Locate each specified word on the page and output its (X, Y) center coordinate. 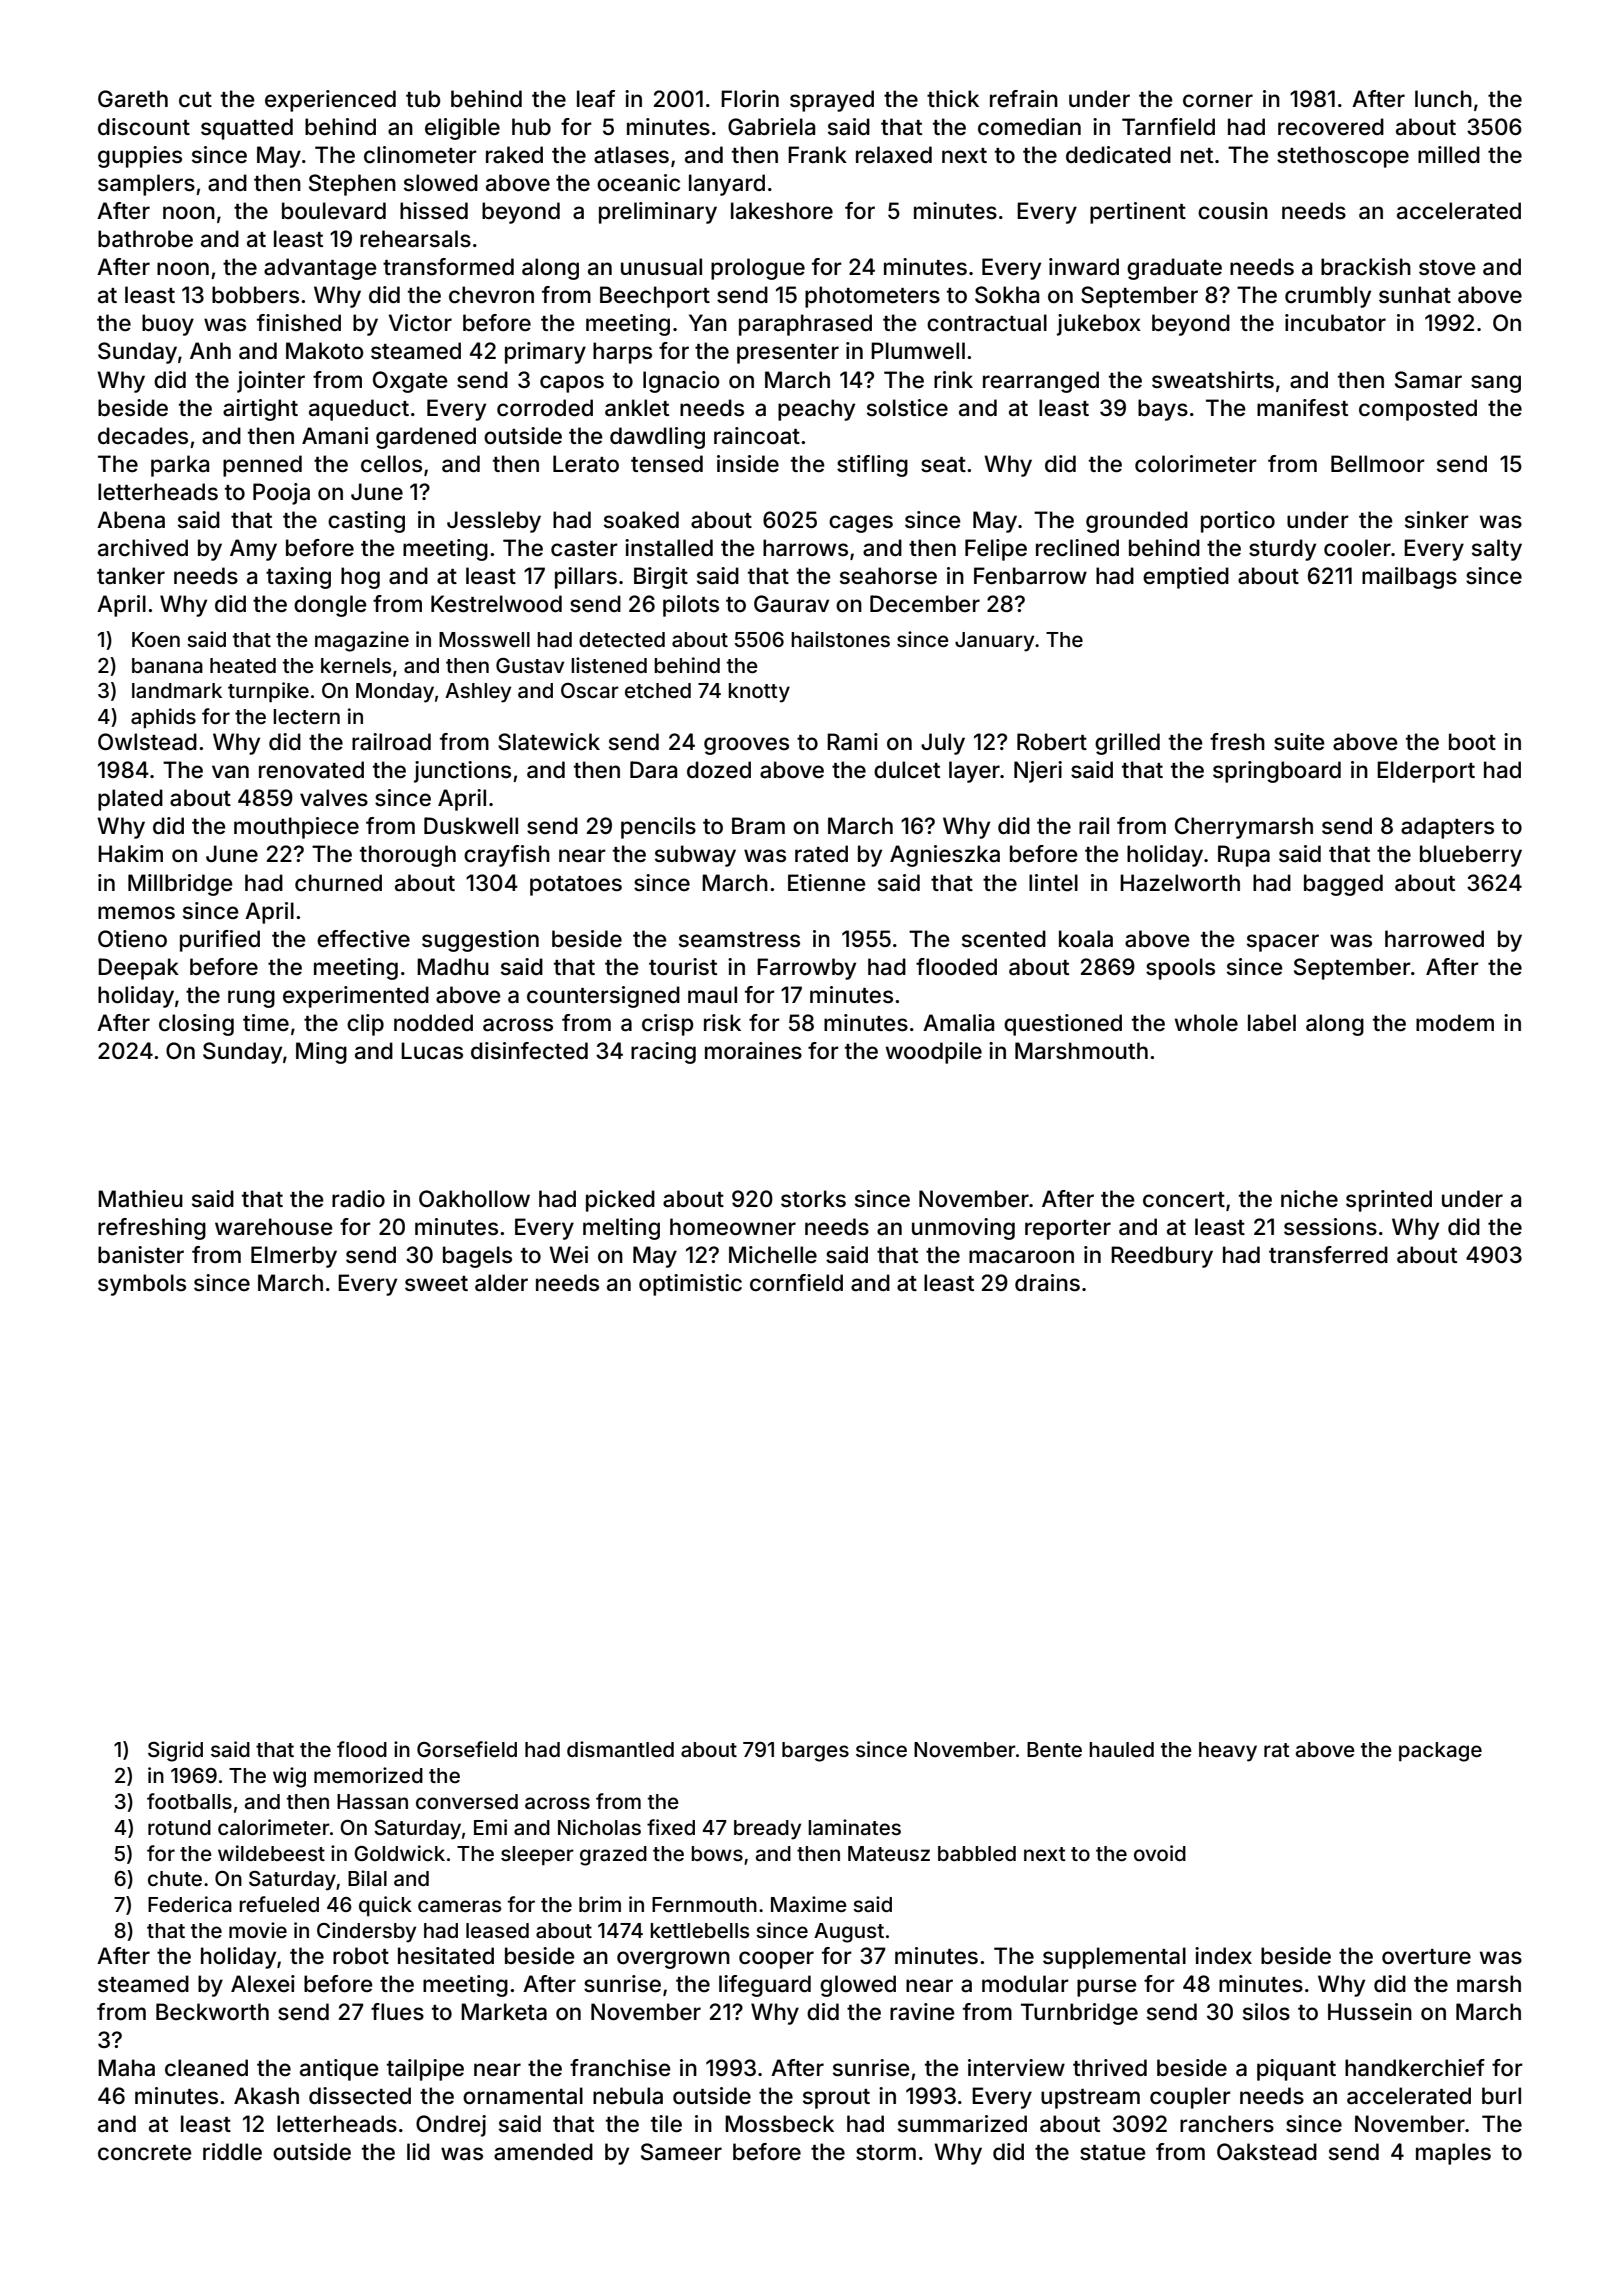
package (1440, 1752)
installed (669, 548)
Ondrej (451, 2126)
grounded (1137, 522)
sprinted (1389, 1201)
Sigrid (175, 1751)
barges (815, 1752)
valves (334, 798)
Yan (708, 323)
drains (1047, 1283)
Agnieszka (945, 856)
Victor (420, 323)
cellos (391, 464)
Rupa (1244, 856)
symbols (142, 1285)
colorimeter (1196, 464)
